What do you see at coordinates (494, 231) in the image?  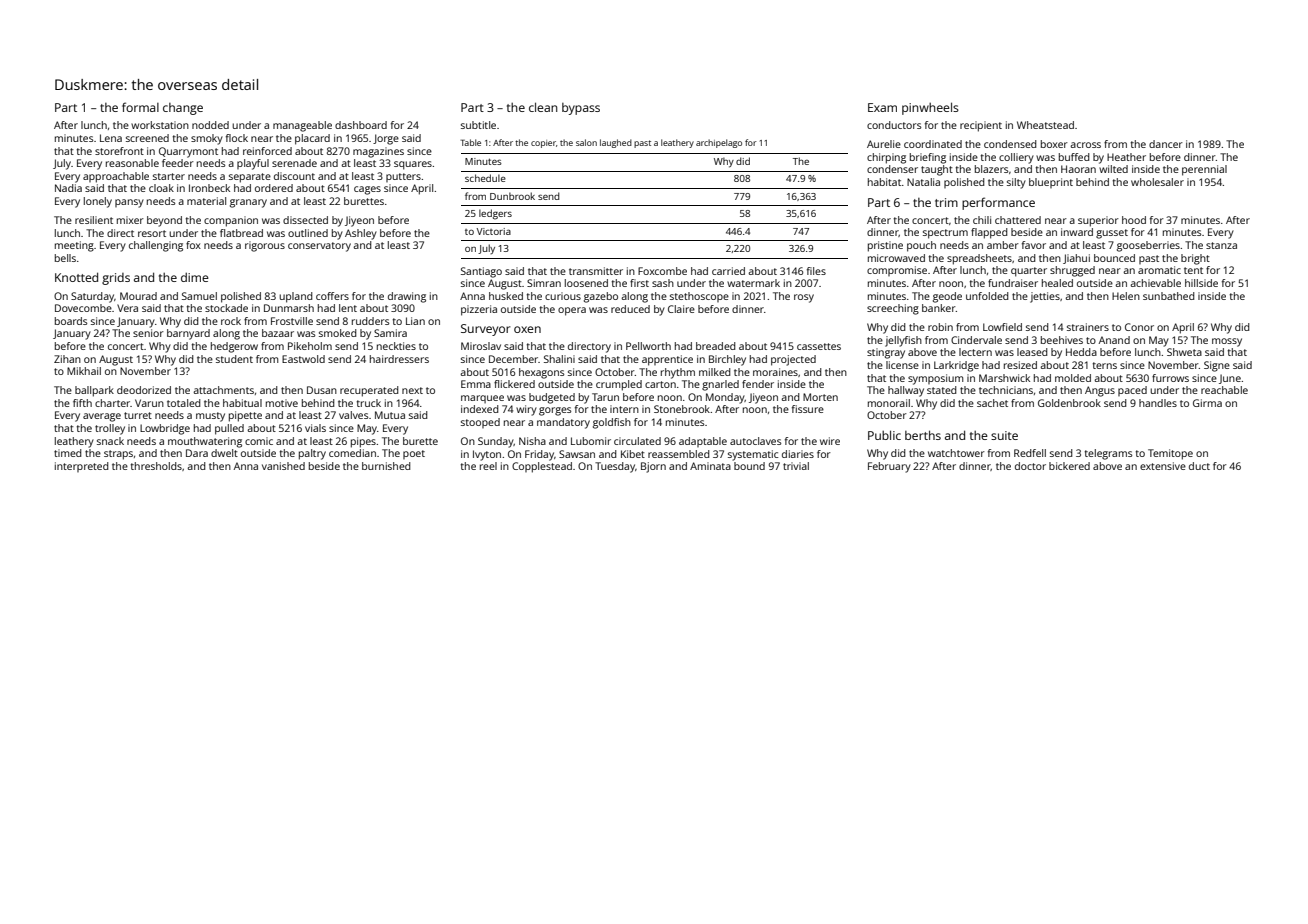 I see `Victoria` at bounding box center [494, 231].
